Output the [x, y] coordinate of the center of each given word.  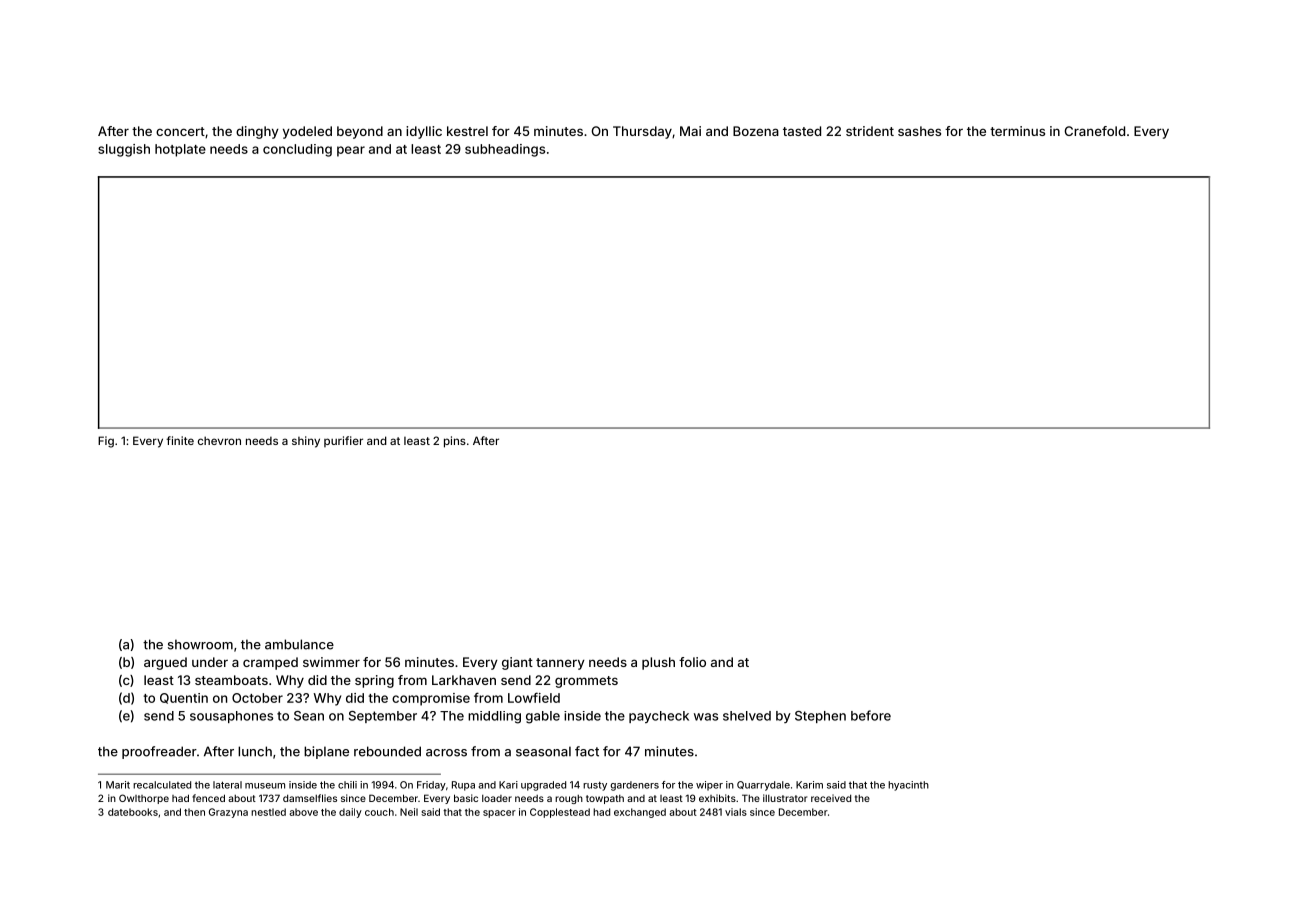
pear [351, 151]
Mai [690, 131]
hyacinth [908, 786]
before [871, 715]
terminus [1017, 131]
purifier [343, 441]
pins [455, 442]
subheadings [505, 150]
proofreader [159, 752]
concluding [297, 150]
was [706, 717]
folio [692, 662]
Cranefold [1094, 131]
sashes [919, 131]
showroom [200, 644]
